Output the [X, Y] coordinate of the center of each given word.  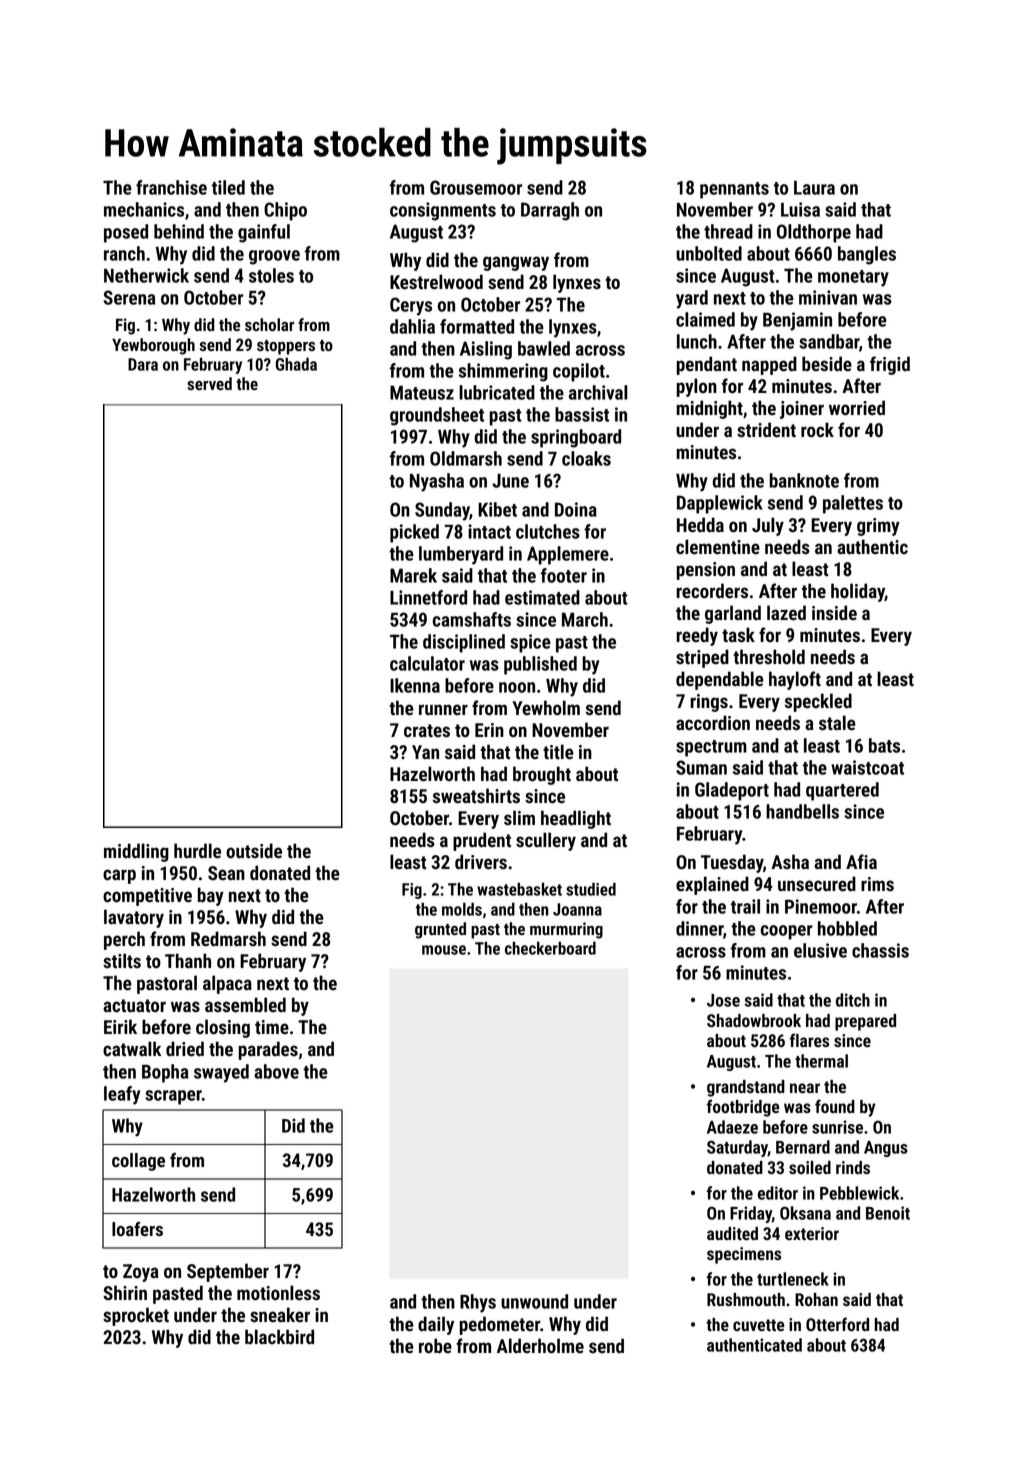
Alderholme [540, 1346]
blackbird [279, 1337]
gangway [516, 263]
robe [435, 1346]
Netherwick [146, 275]
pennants [734, 190]
